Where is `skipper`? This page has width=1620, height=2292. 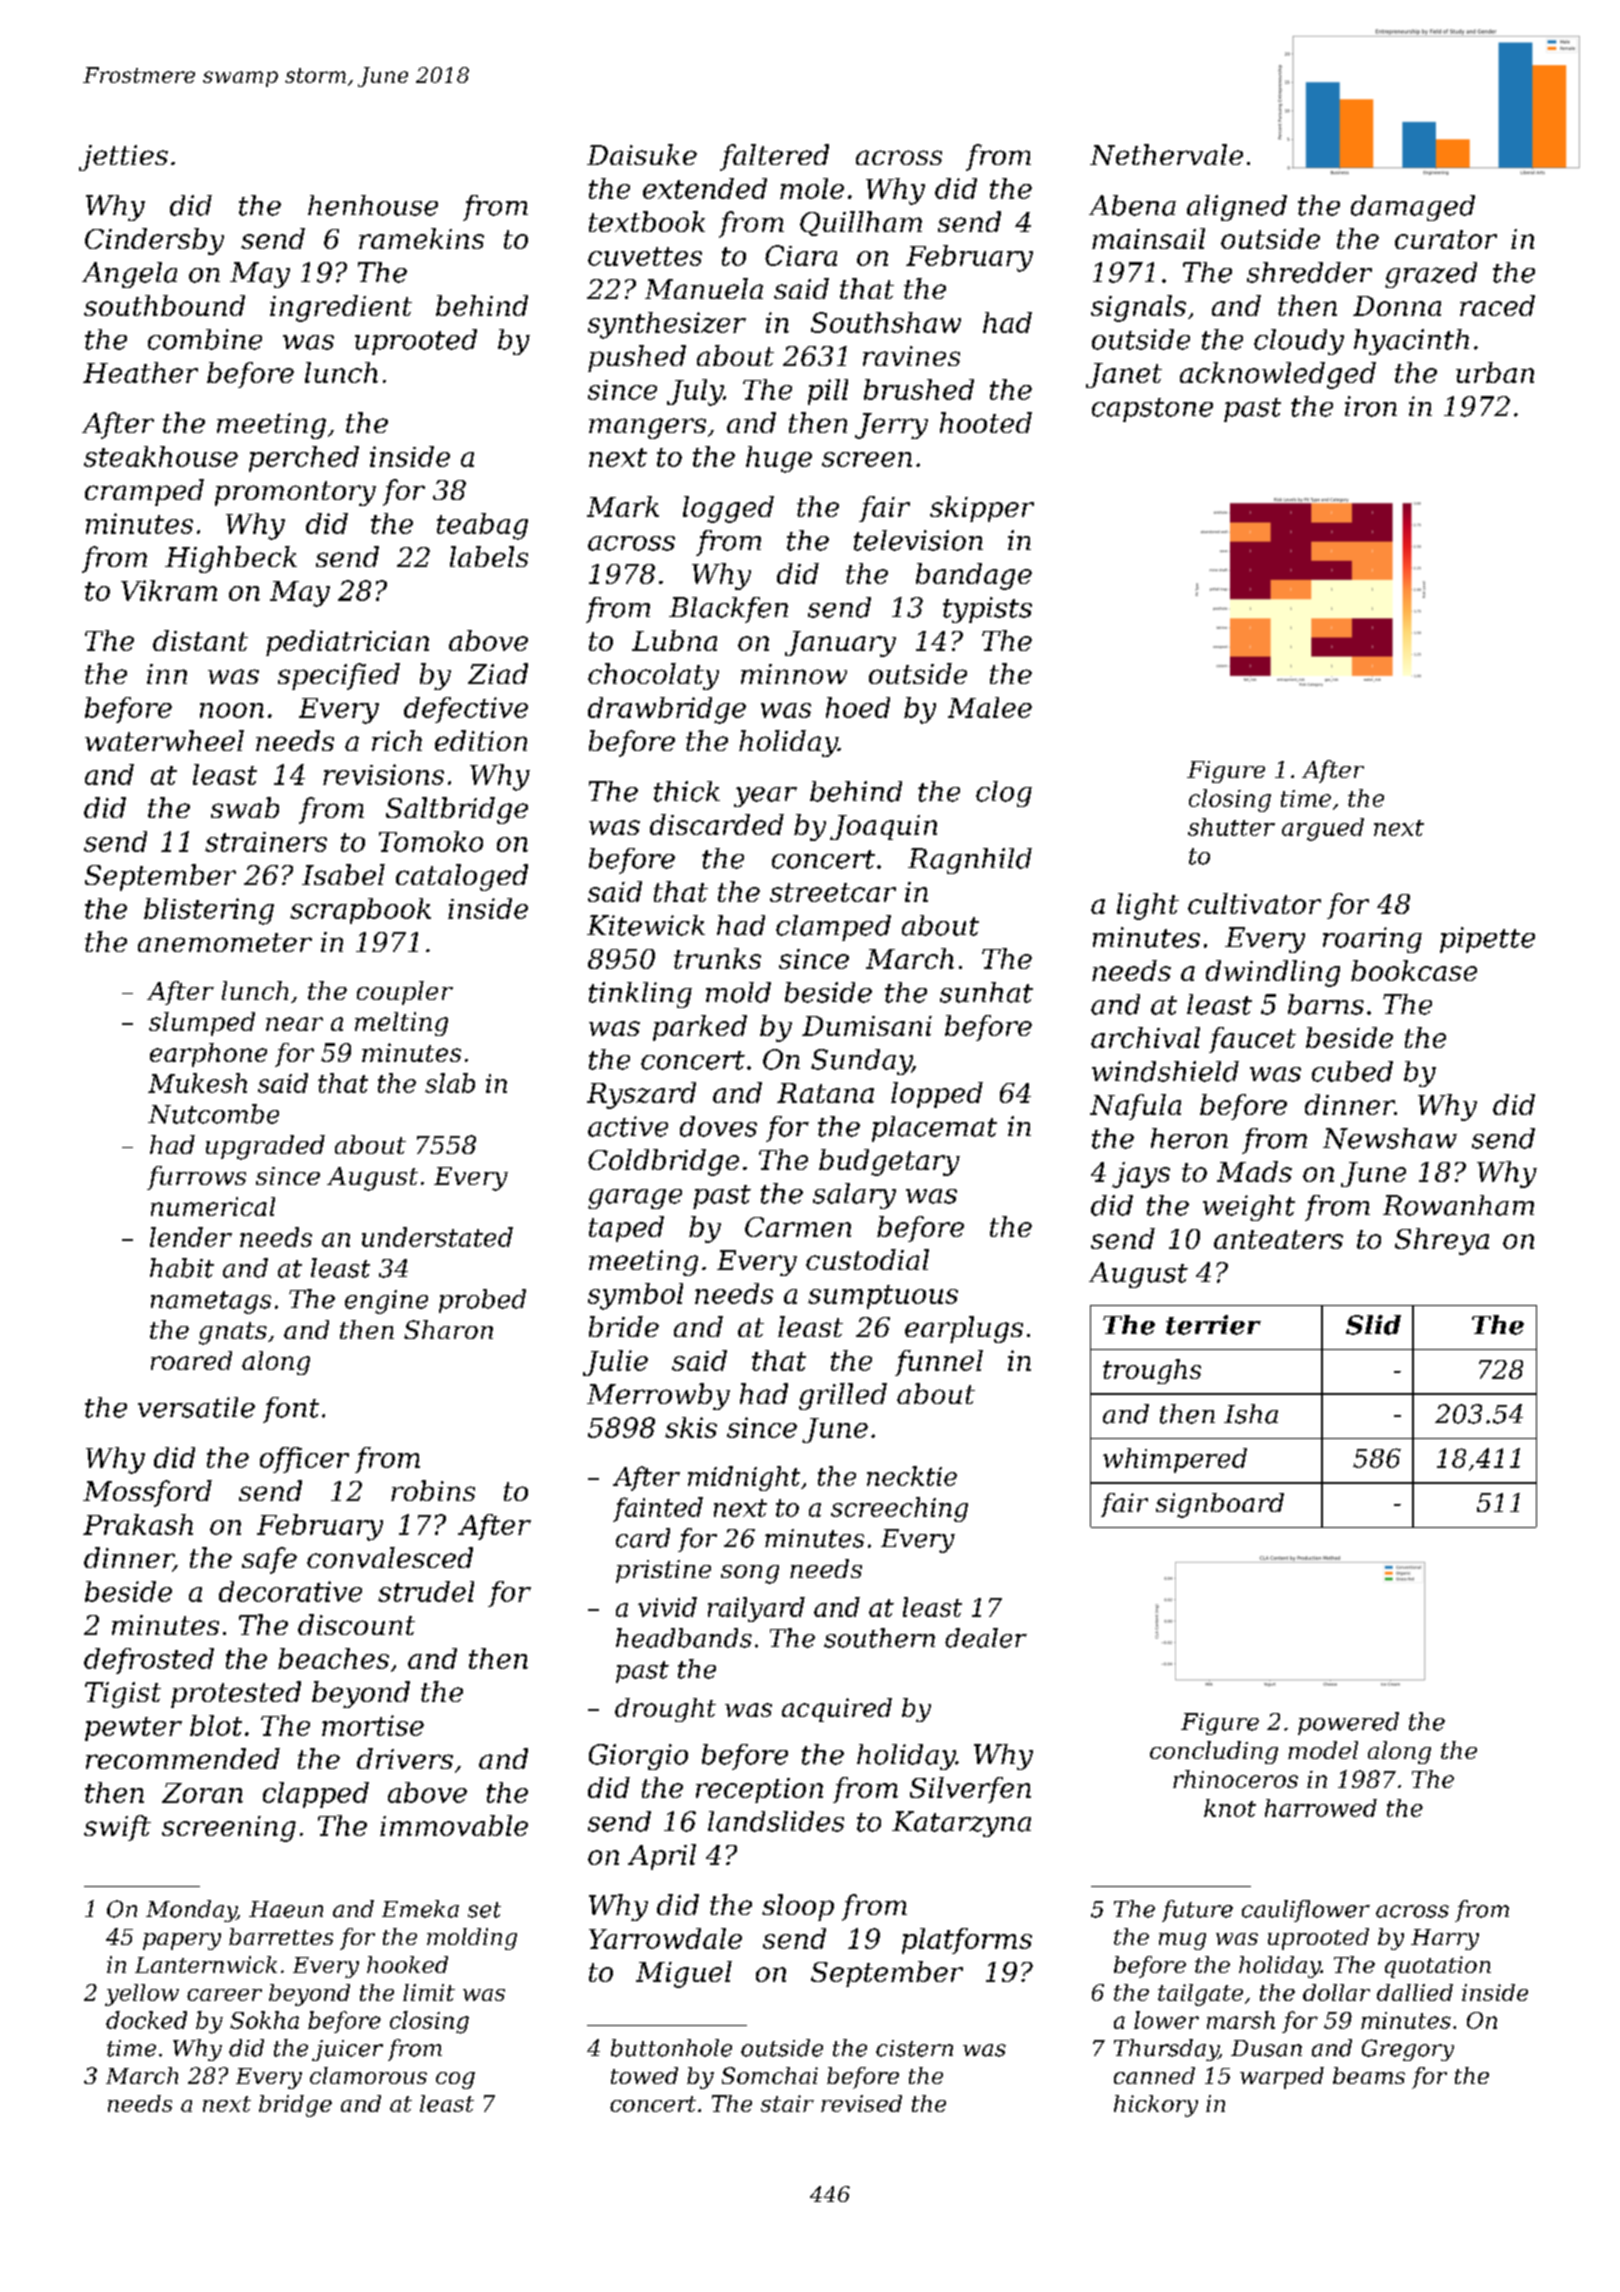 skipper is located at coordinates (982, 509).
